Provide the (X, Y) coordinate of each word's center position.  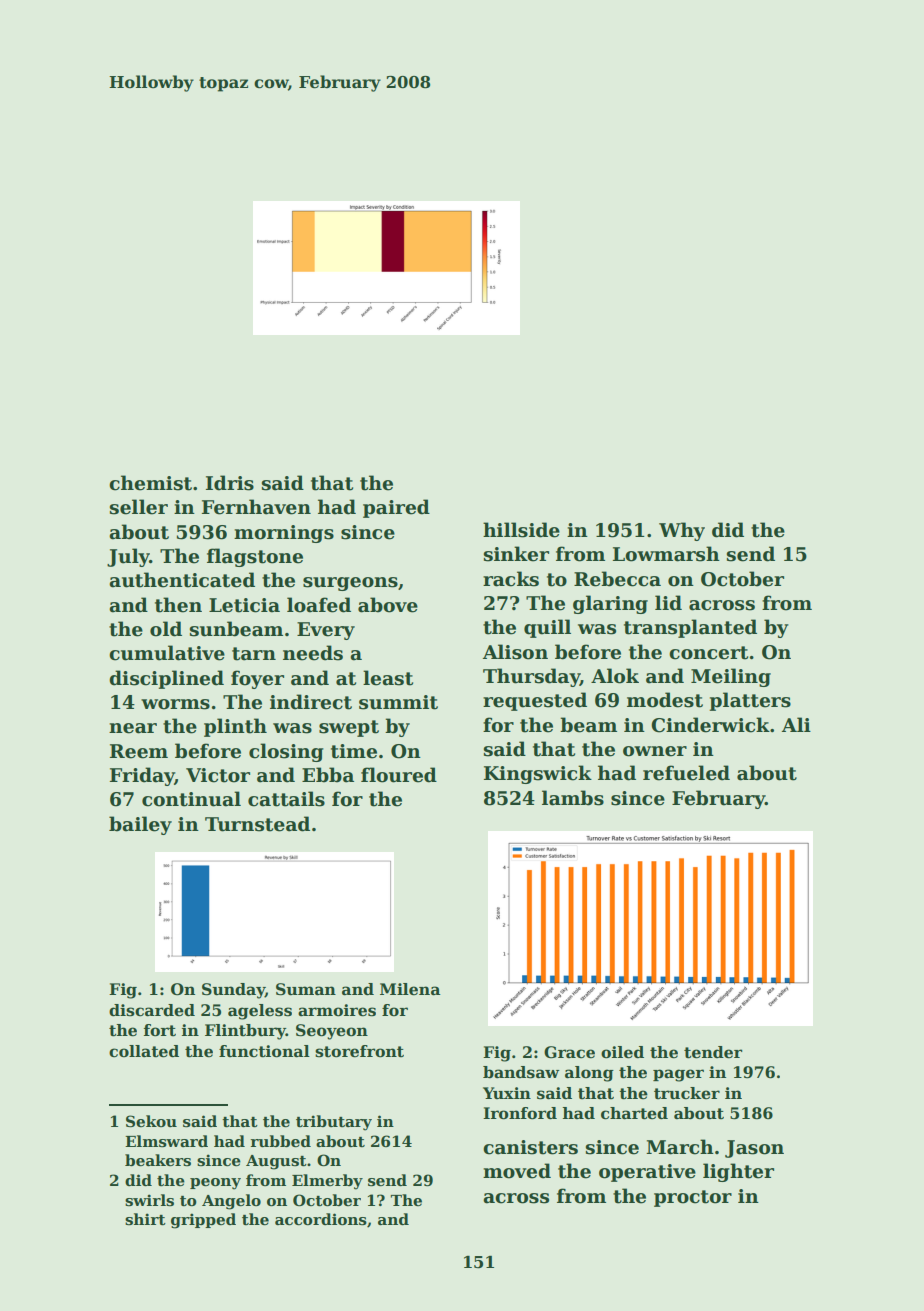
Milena (410, 989)
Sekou (151, 1121)
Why (682, 531)
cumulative (167, 653)
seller (139, 507)
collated (144, 1051)
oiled (622, 1052)
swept (349, 728)
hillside (521, 530)
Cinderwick (710, 725)
